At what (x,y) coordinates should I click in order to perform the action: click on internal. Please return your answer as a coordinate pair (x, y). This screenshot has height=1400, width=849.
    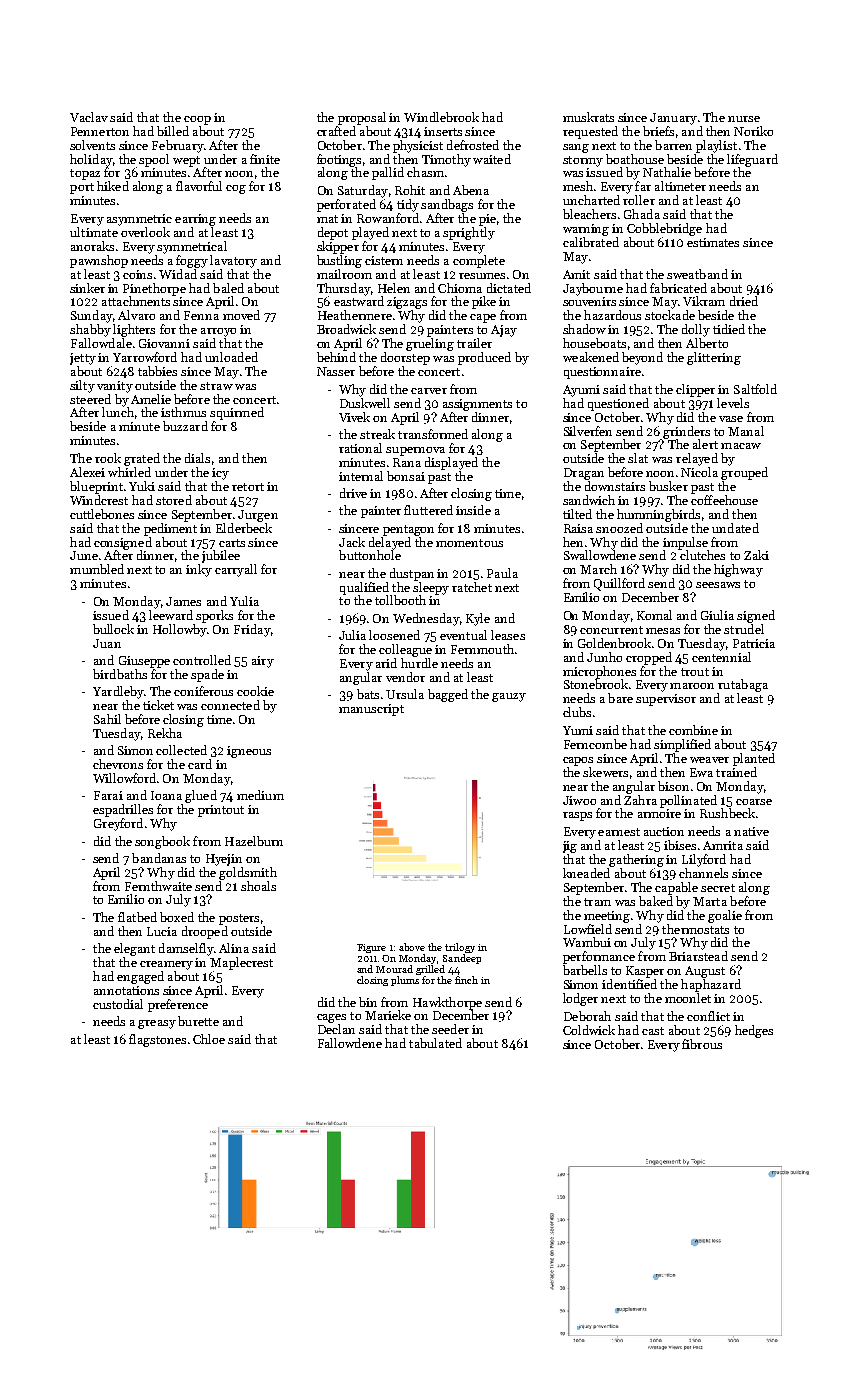
    Looking at the image, I should click on (361, 476).
